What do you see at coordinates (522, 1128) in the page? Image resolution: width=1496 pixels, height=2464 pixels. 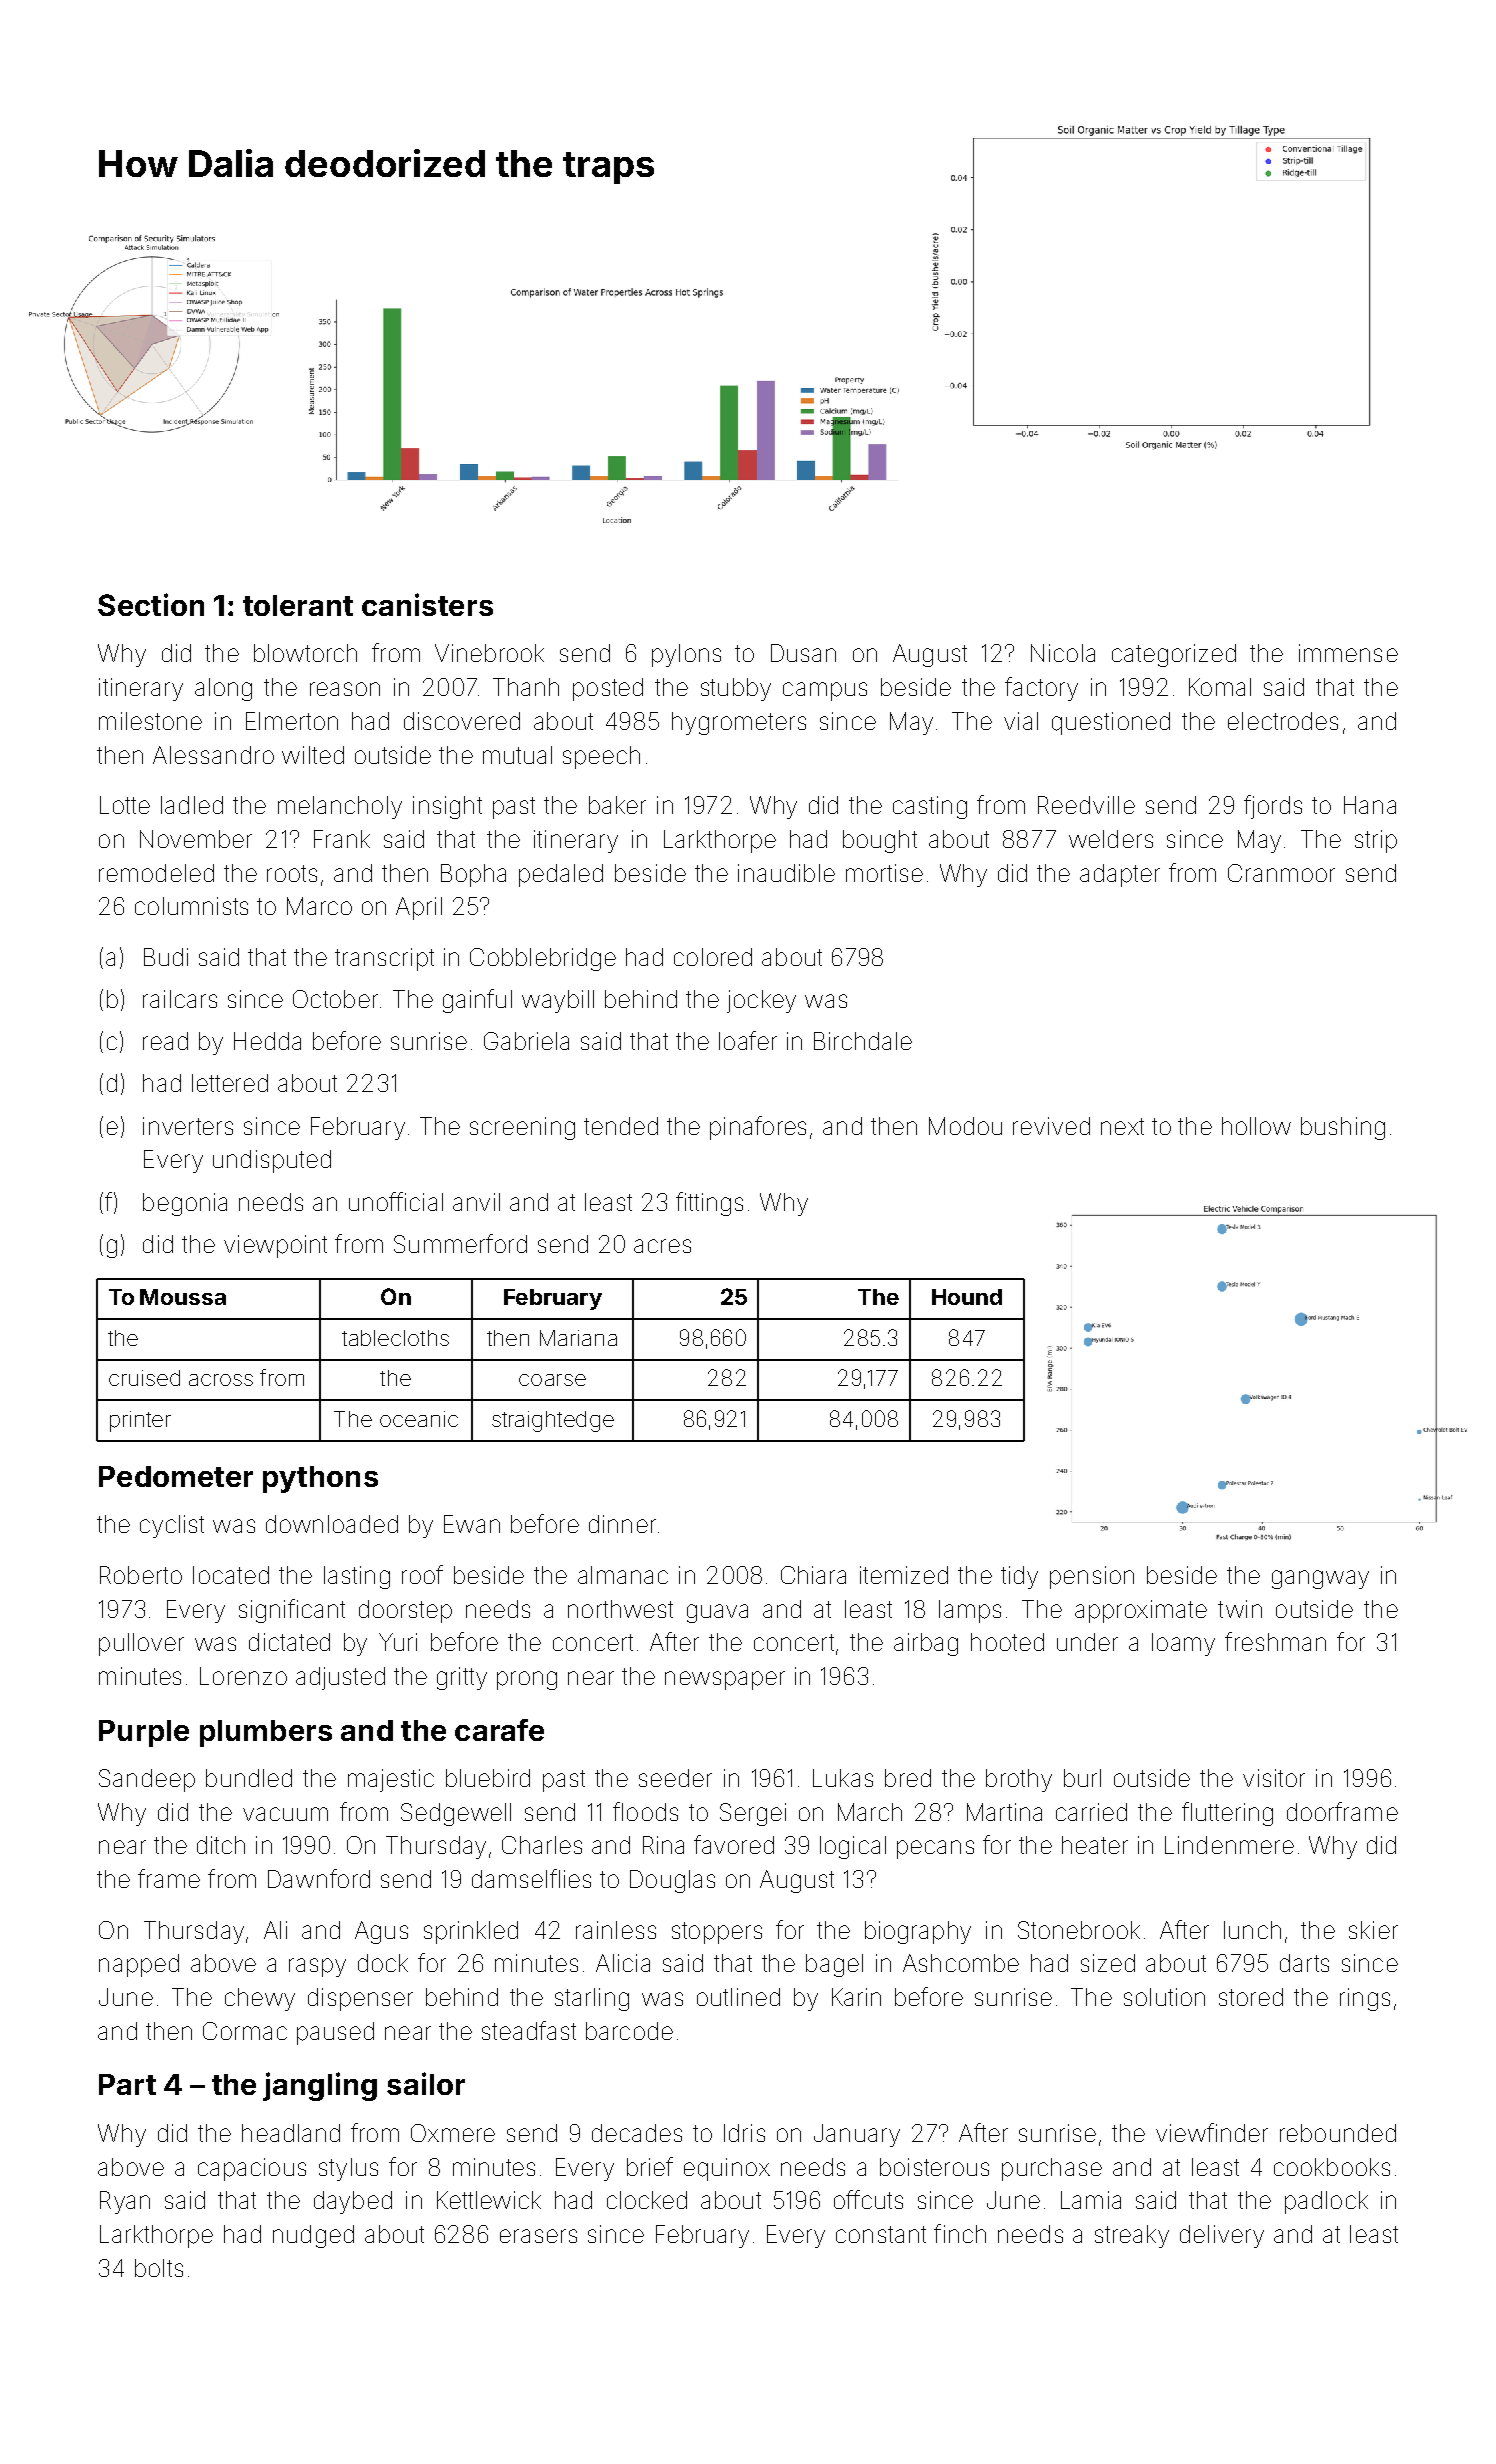 I see `screening` at bounding box center [522, 1128].
